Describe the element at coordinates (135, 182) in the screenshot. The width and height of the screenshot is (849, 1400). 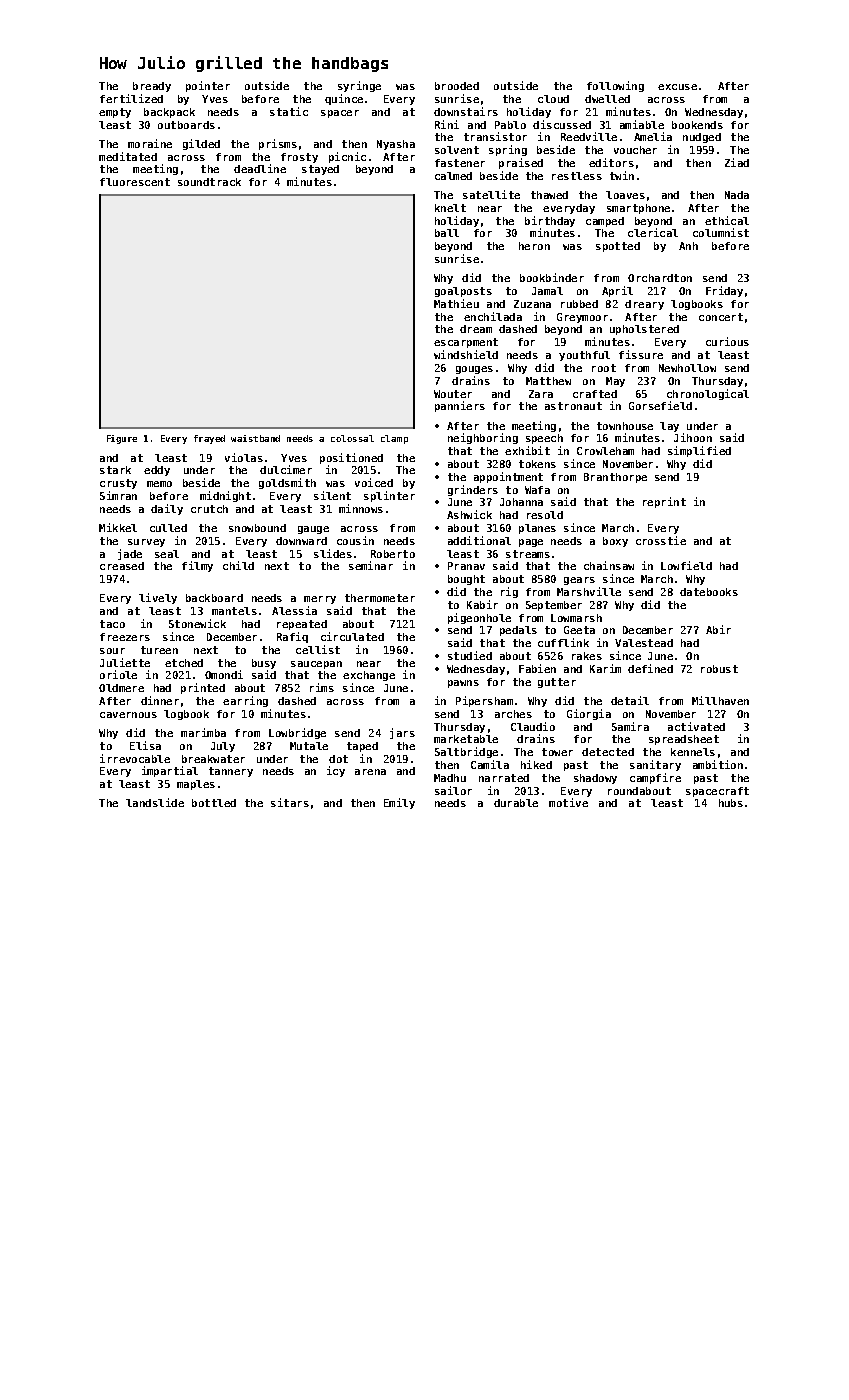
I see `fluorescent` at that location.
